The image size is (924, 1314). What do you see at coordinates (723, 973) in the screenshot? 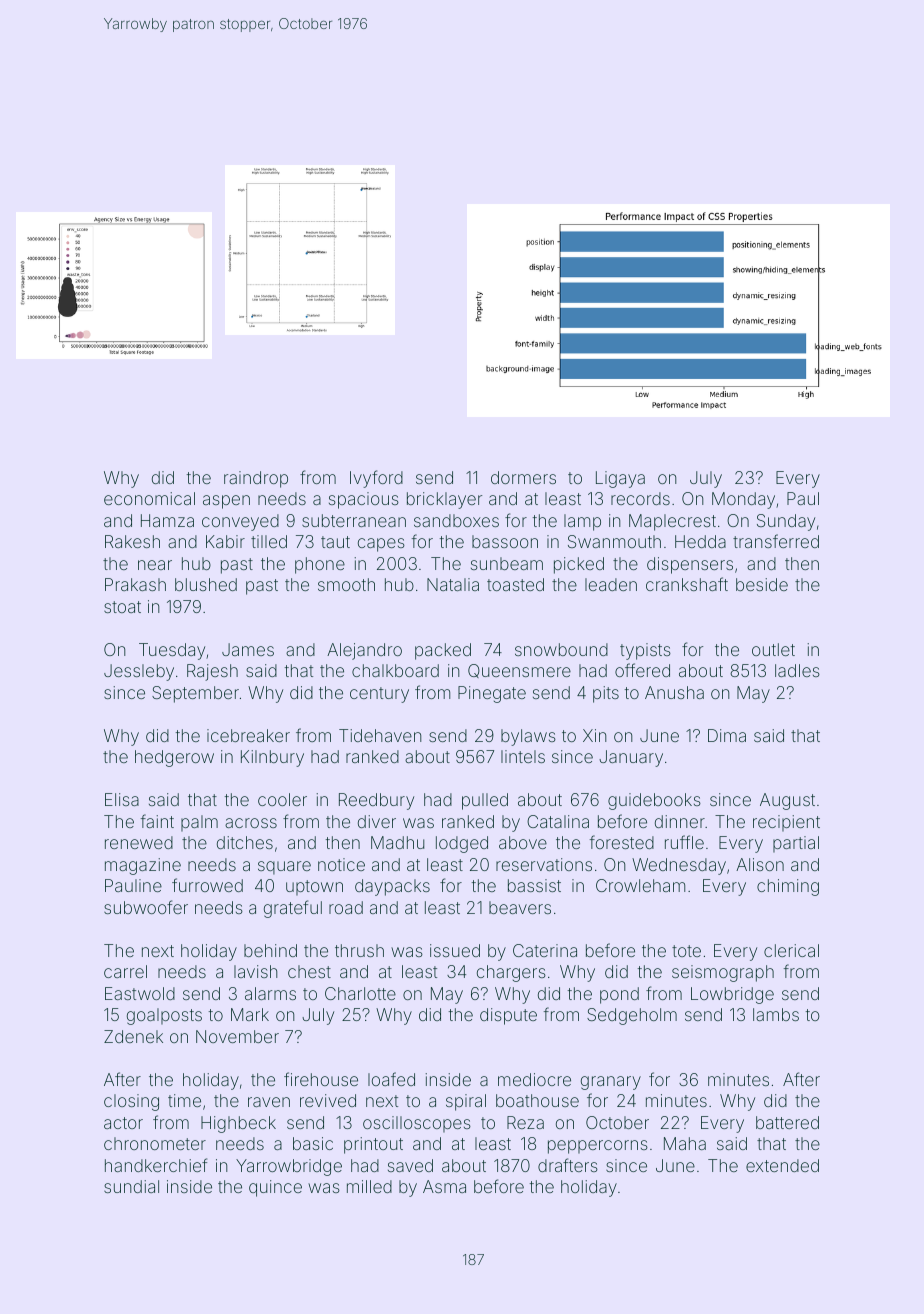
I see `seismograph` at bounding box center [723, 973].
